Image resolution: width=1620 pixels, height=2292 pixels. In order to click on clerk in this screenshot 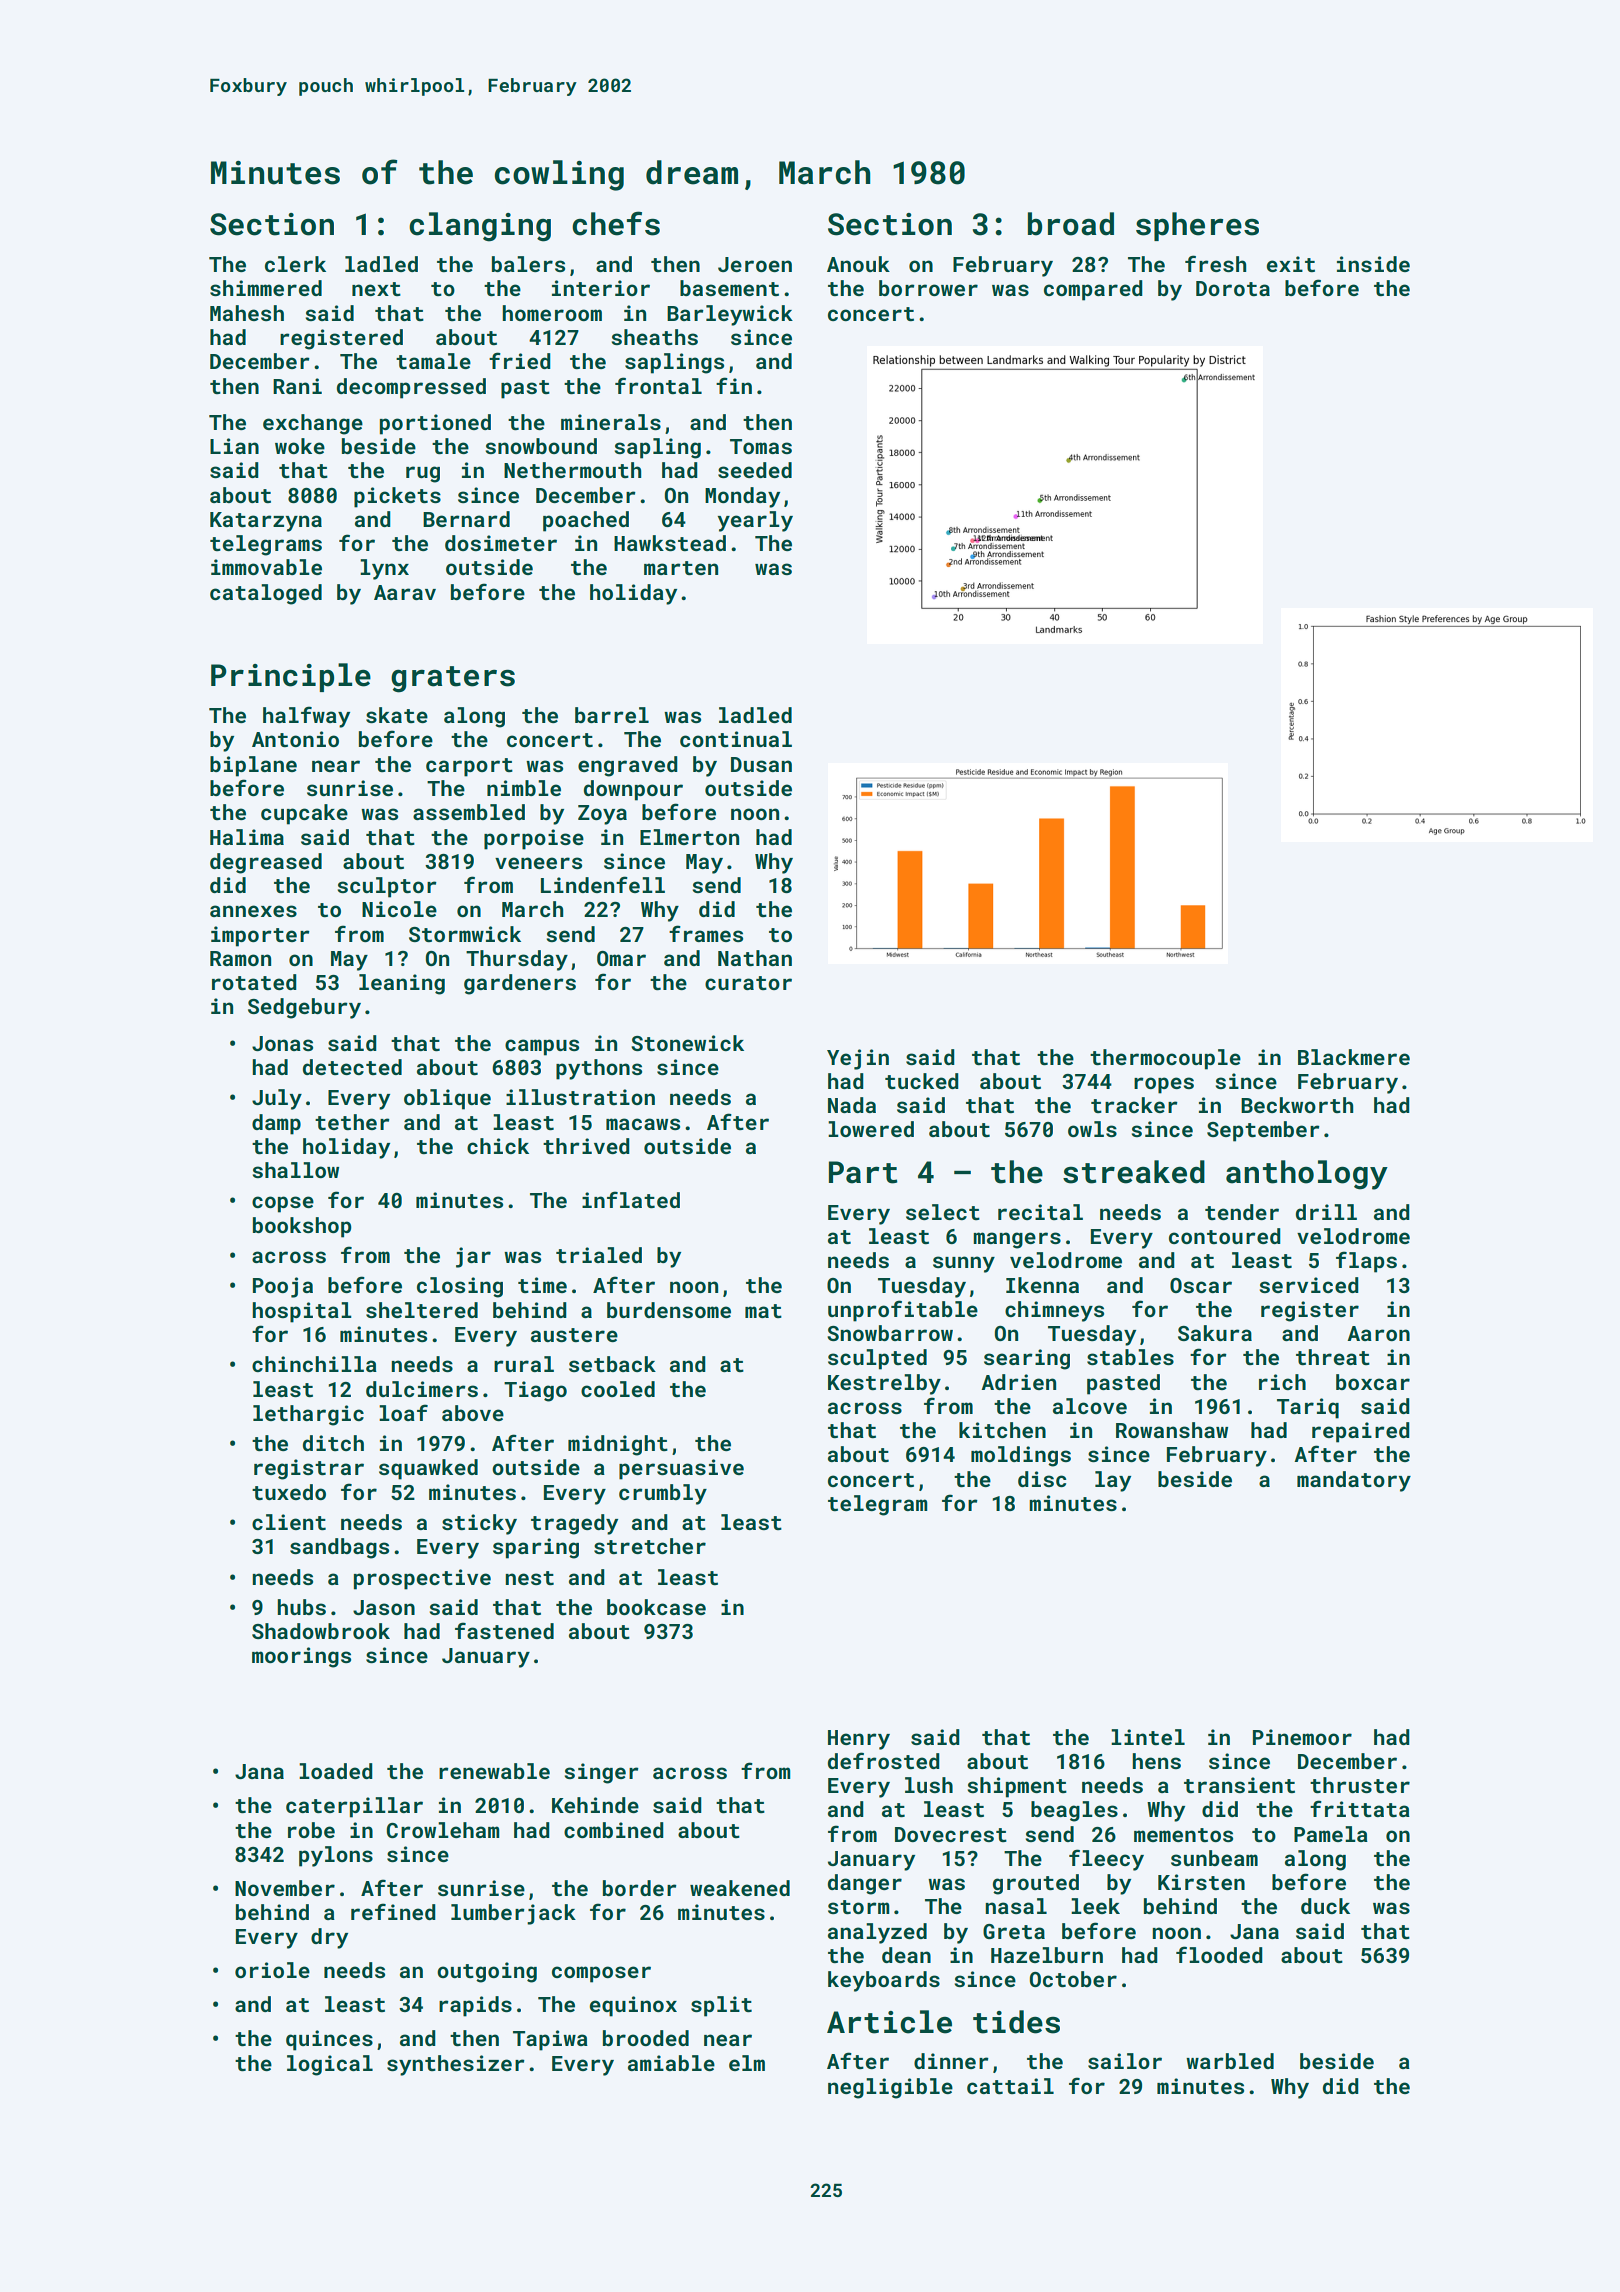, I will do `click(295, 264)`.
